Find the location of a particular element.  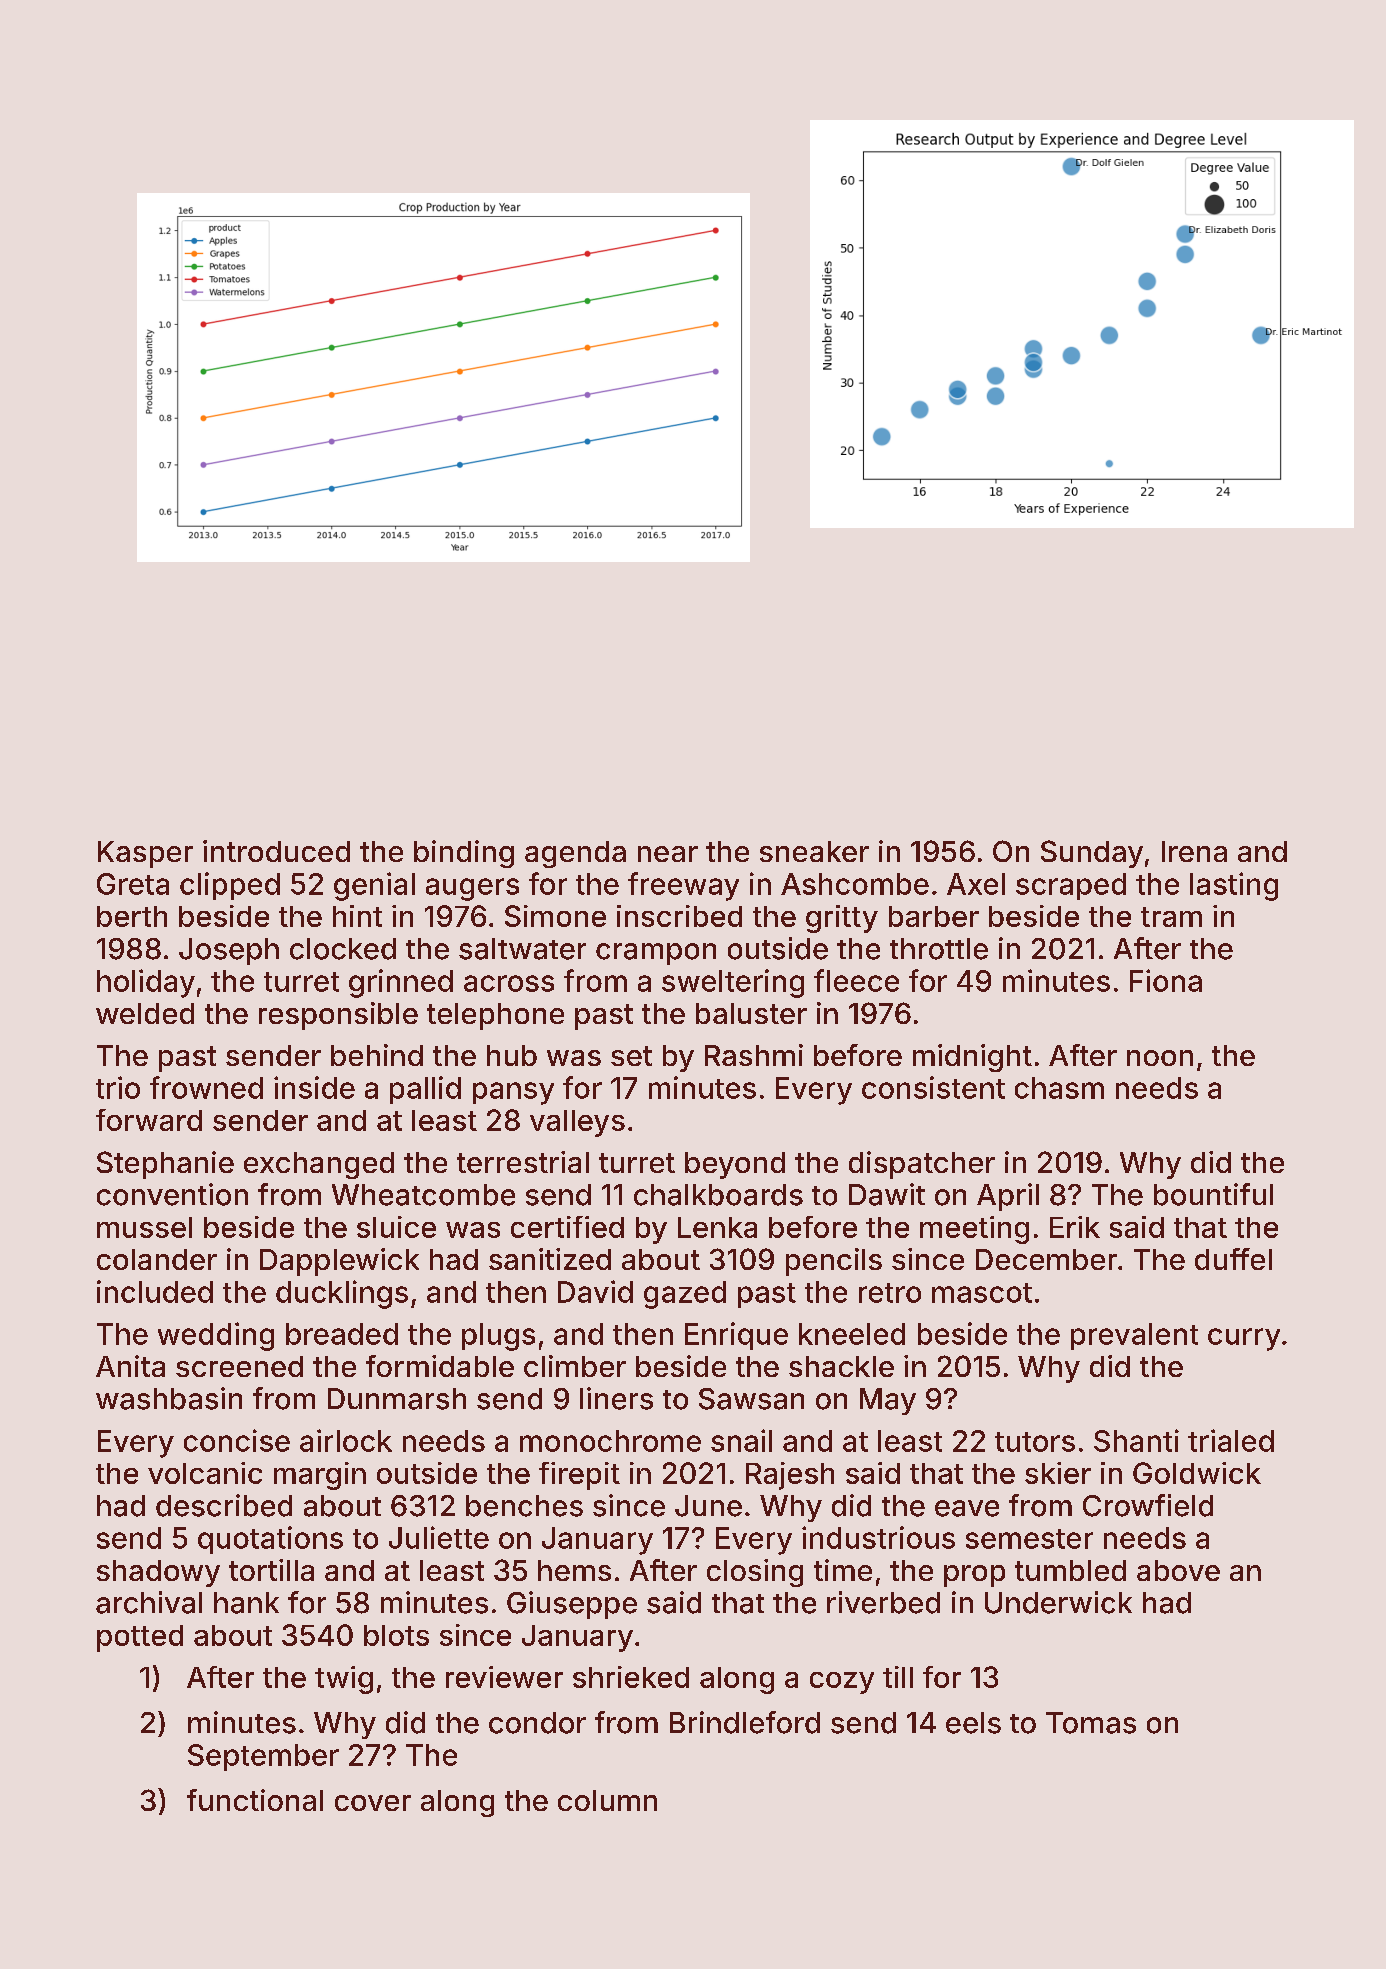

noon is located at coordinates (1160, 1058).
